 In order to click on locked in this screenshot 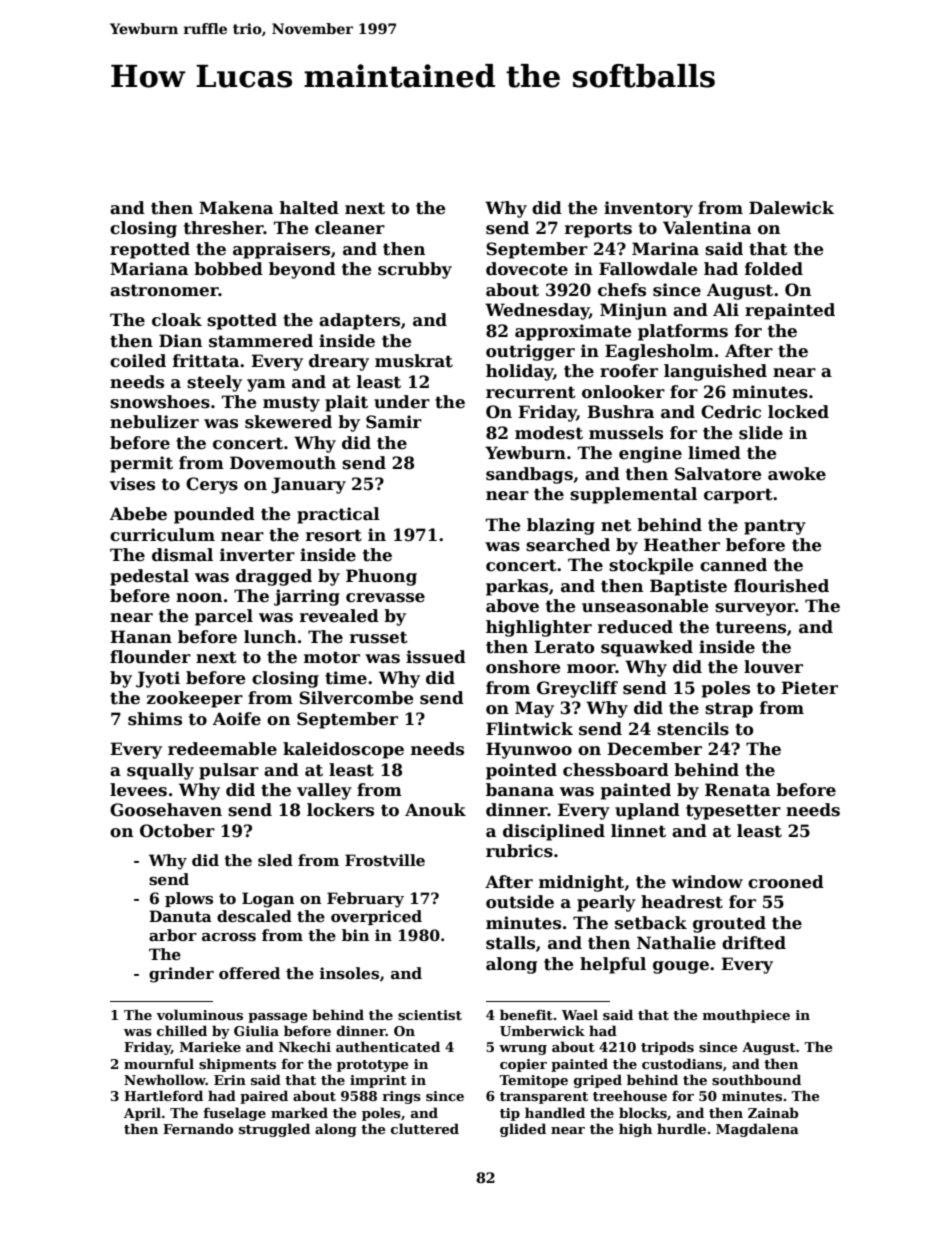, I will do `click(798, 412)`.
